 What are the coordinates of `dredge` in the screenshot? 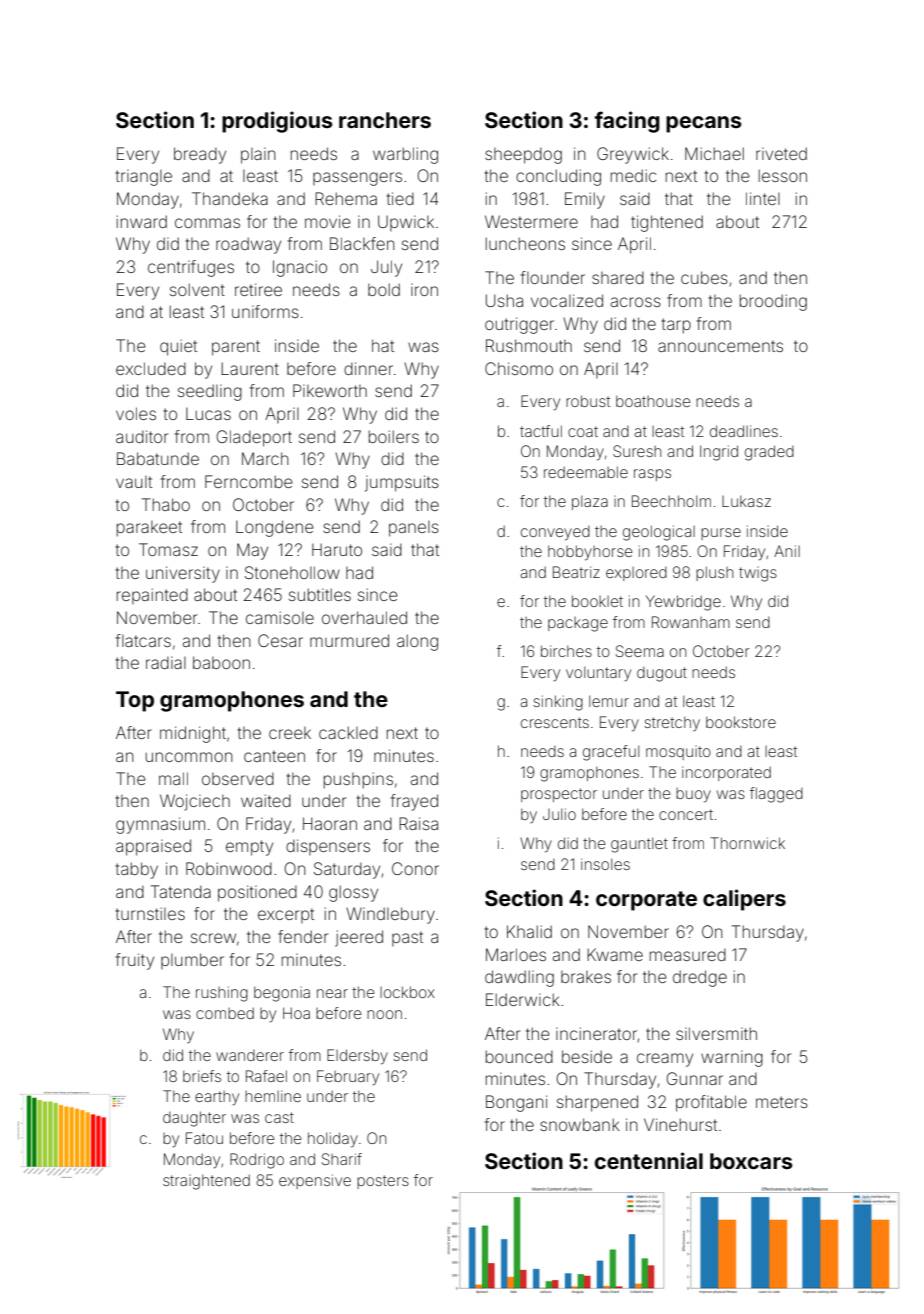 It's located at (700, 978).
